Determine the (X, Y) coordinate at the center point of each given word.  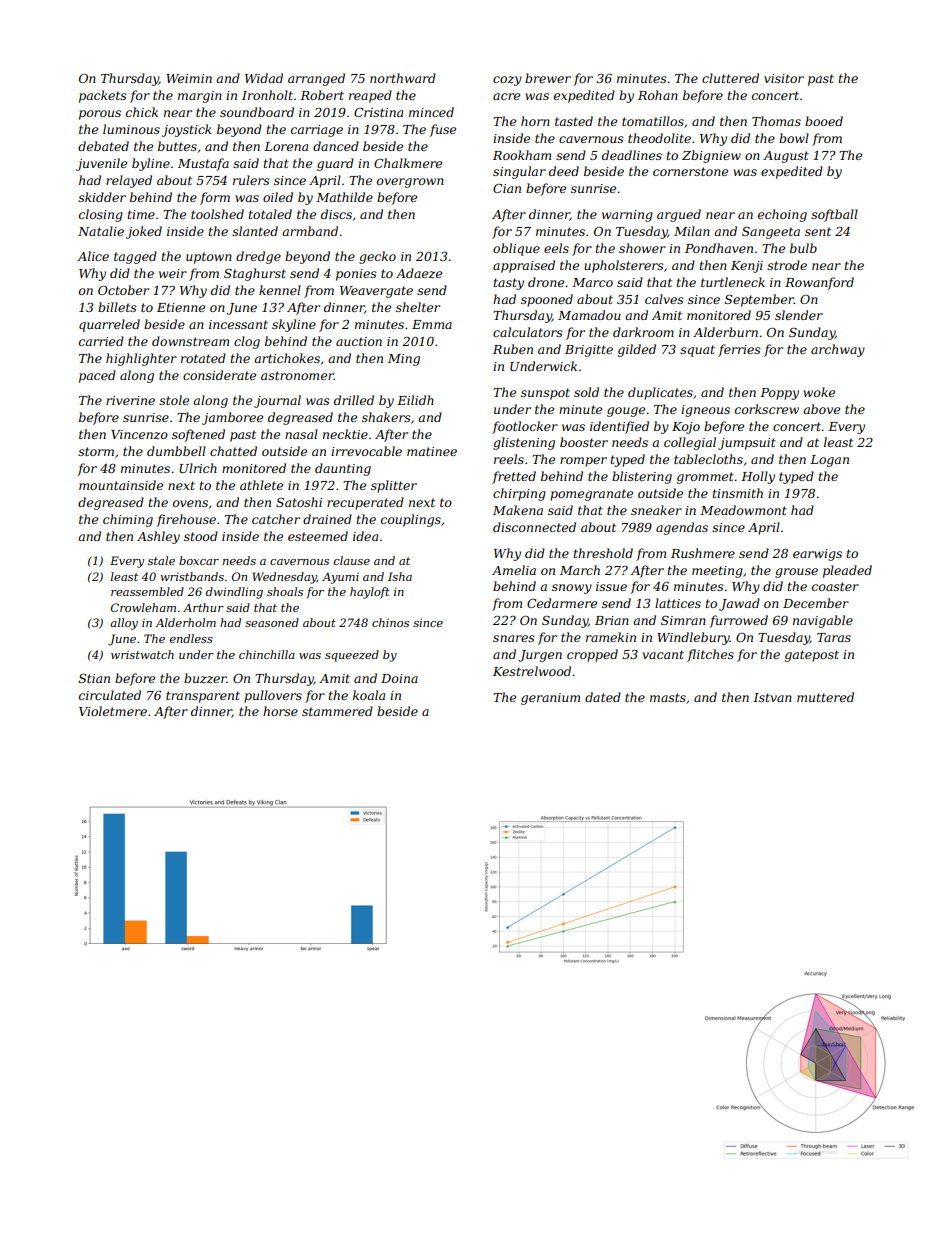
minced (431, 112)
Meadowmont (743, 510)
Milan (692, 231)
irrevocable (366, 451)
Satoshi (299, 502)
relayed (129, 181)
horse (280, 711)
